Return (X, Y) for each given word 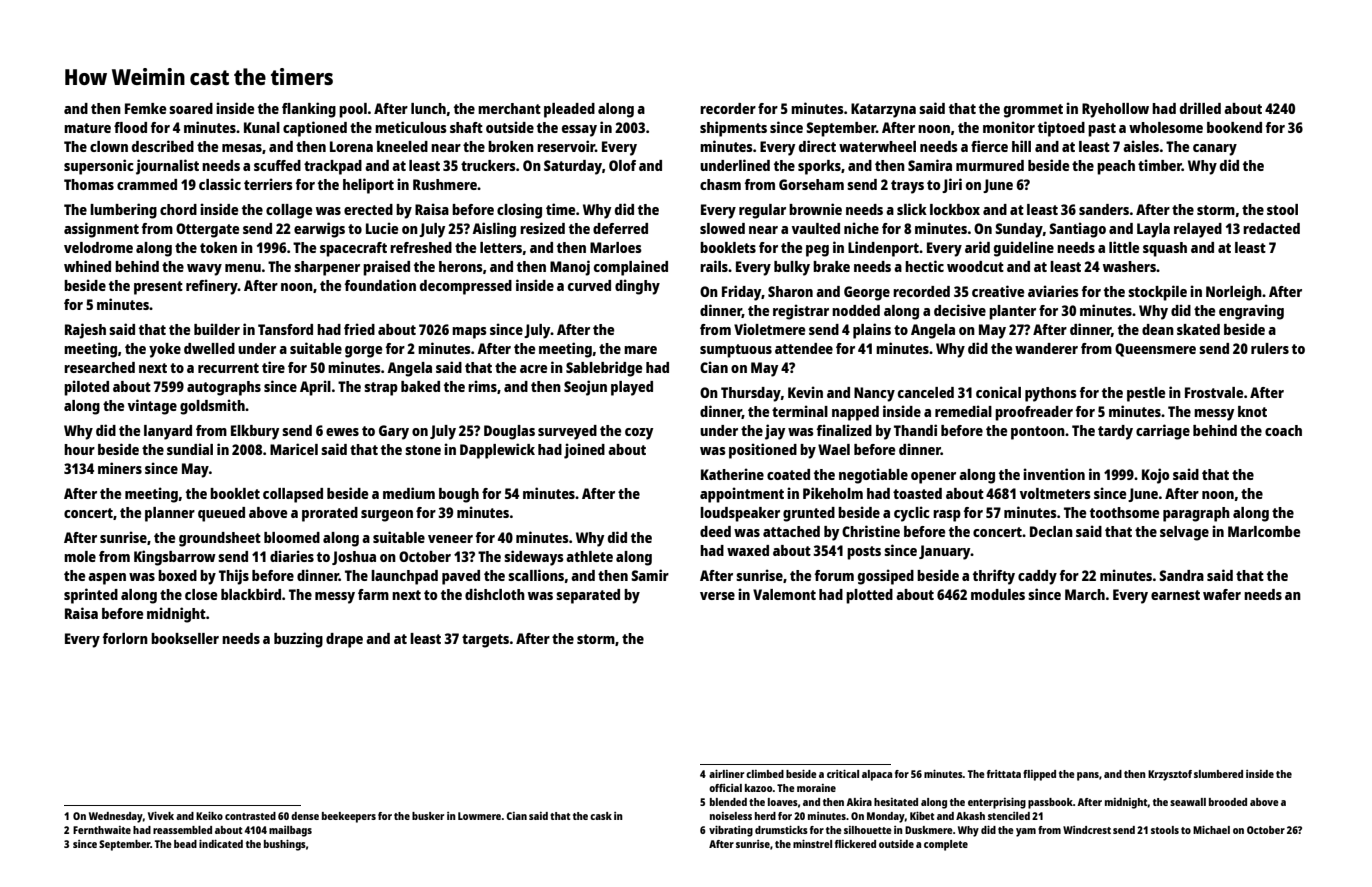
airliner (726, 773)
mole (80, 556)
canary (1215, 150)
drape (344, 640)
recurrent (228, 368)
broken (511, 146)
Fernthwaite (102, 830)
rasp (947, 516)
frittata (1004, 774)
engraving (1251, 312)
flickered (855, 844)
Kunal (262, 127)
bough (459, 495)
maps (469, 333)
